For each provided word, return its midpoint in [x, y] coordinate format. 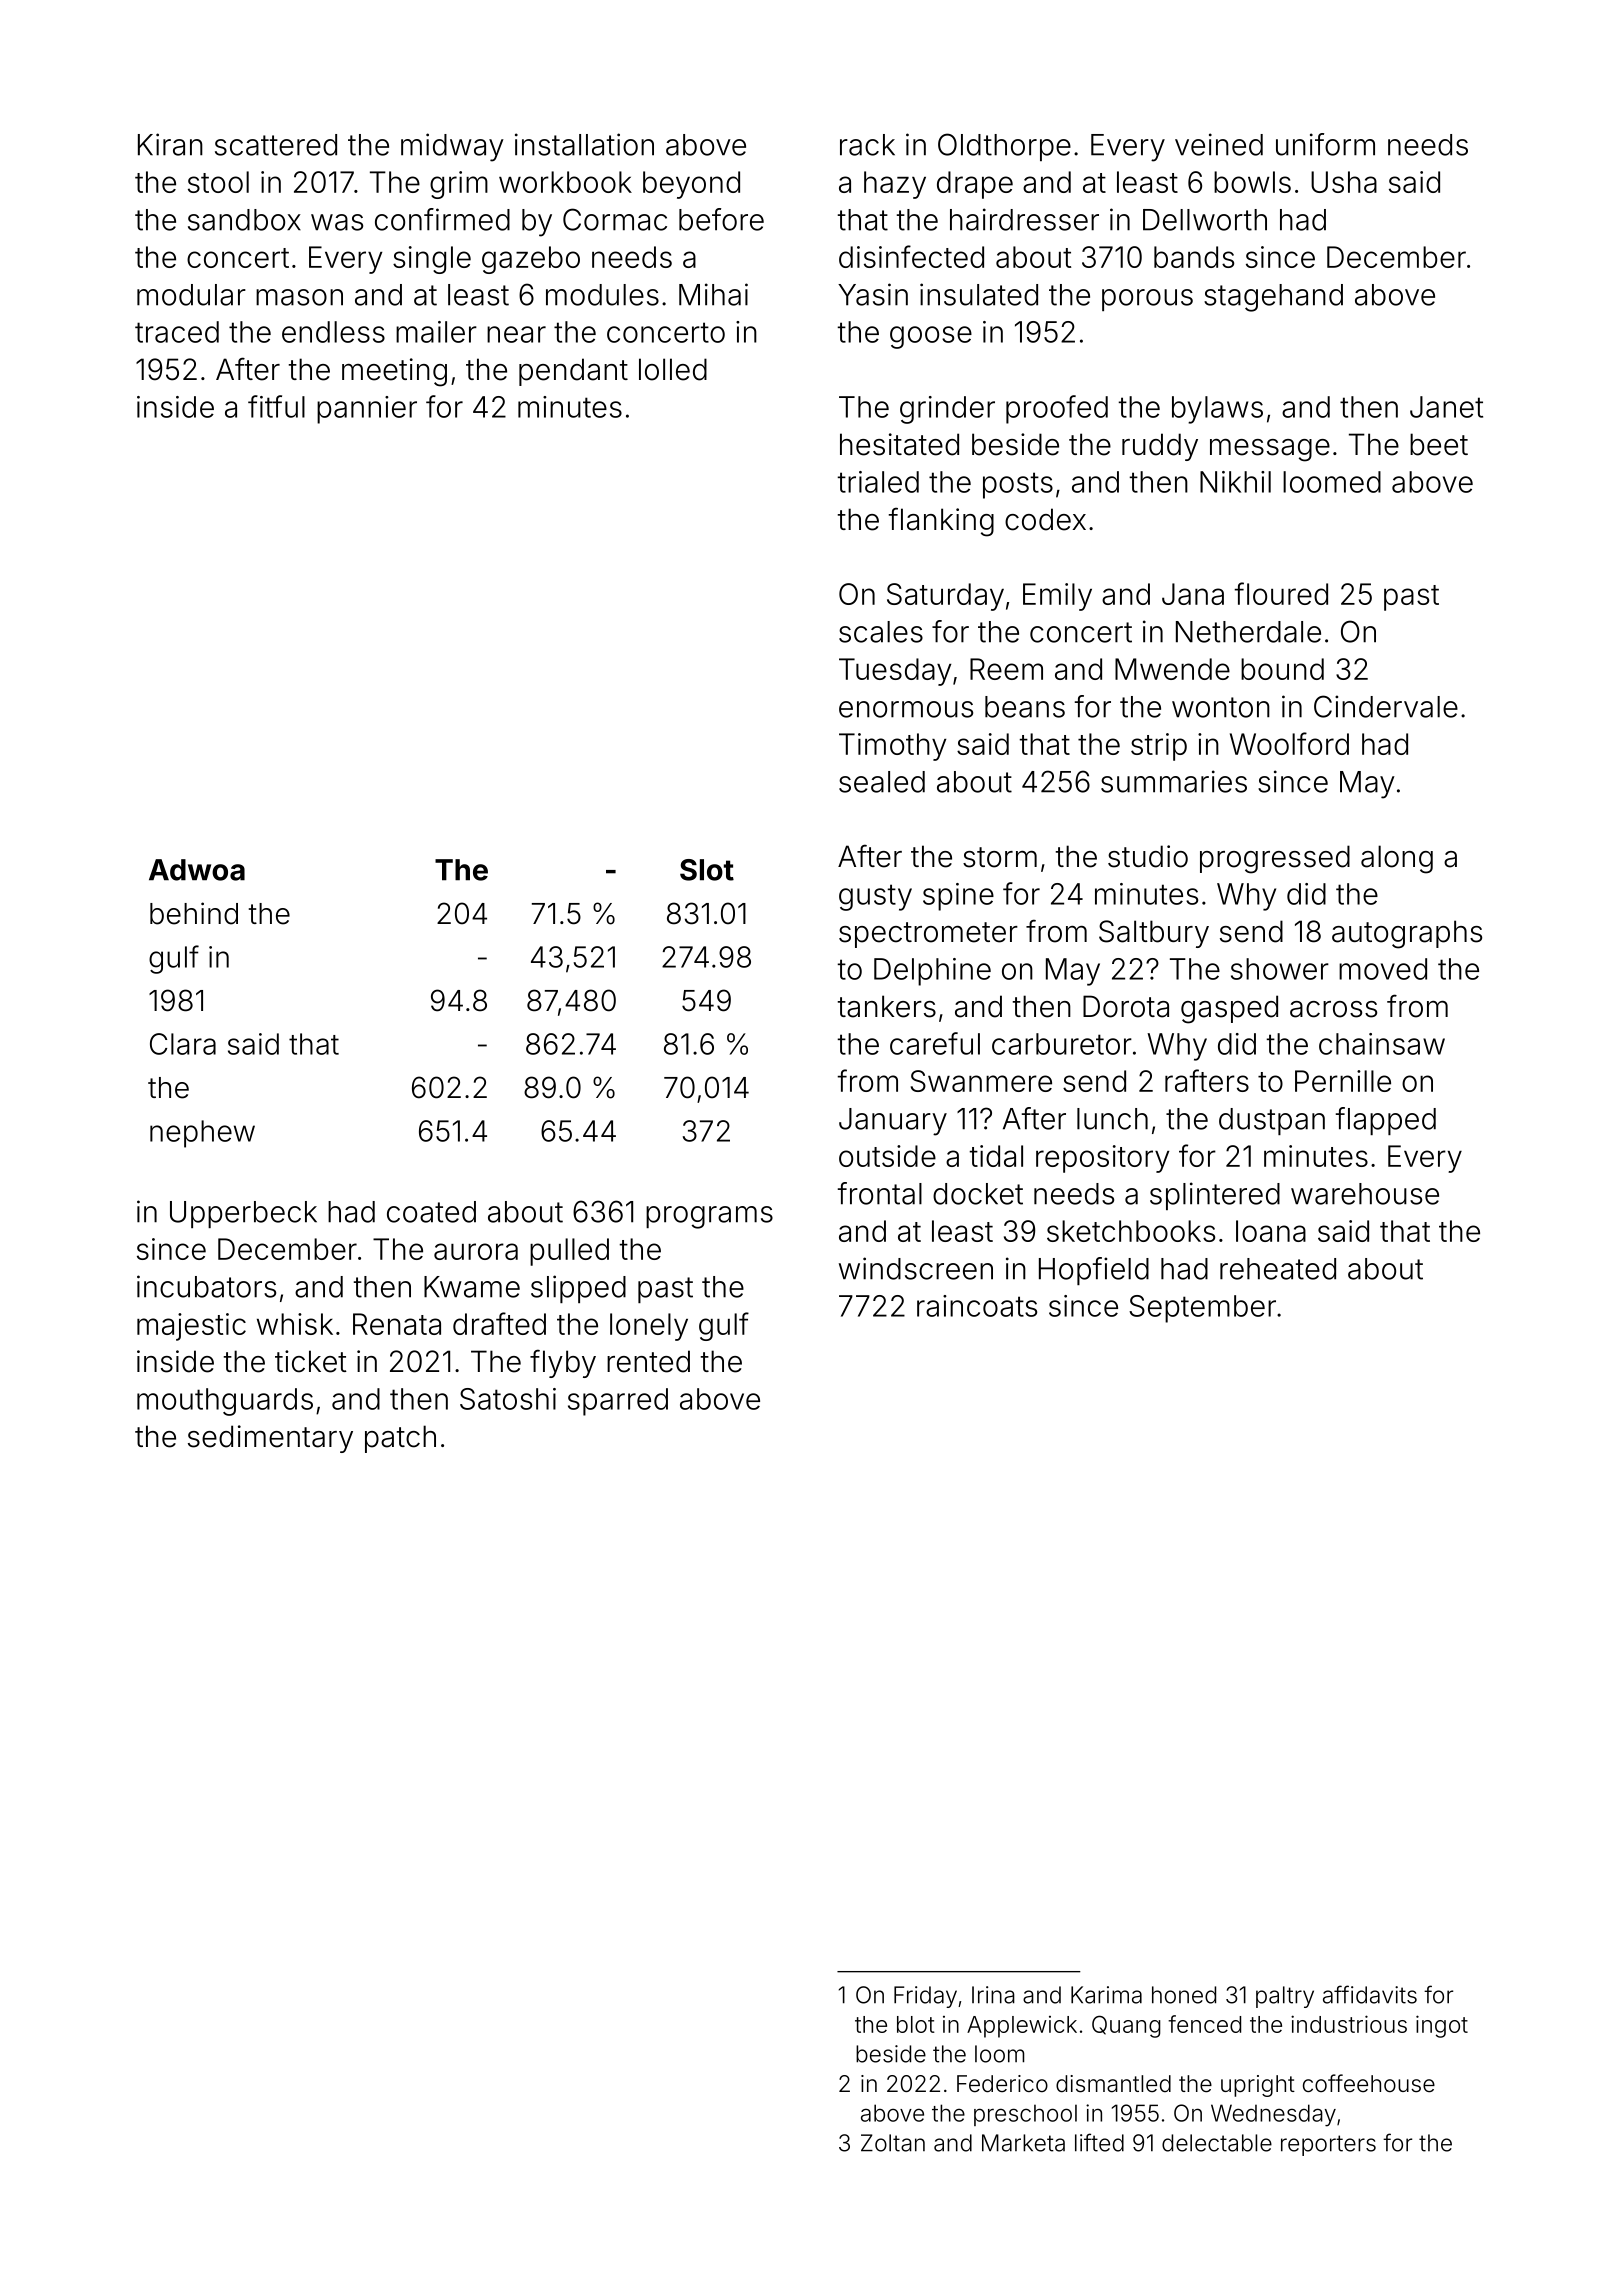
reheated [1278, 1269]
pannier [367, 410]
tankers [887, 1006]
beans [1025, 707]
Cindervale [1386, 706]
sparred [618, 1402]
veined [1219, 144]
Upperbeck [243, 1214]
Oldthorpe [1004, 147]
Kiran [170, 144]
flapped [1386, 1121]
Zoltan [893, 2143]
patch [400, 1439]
